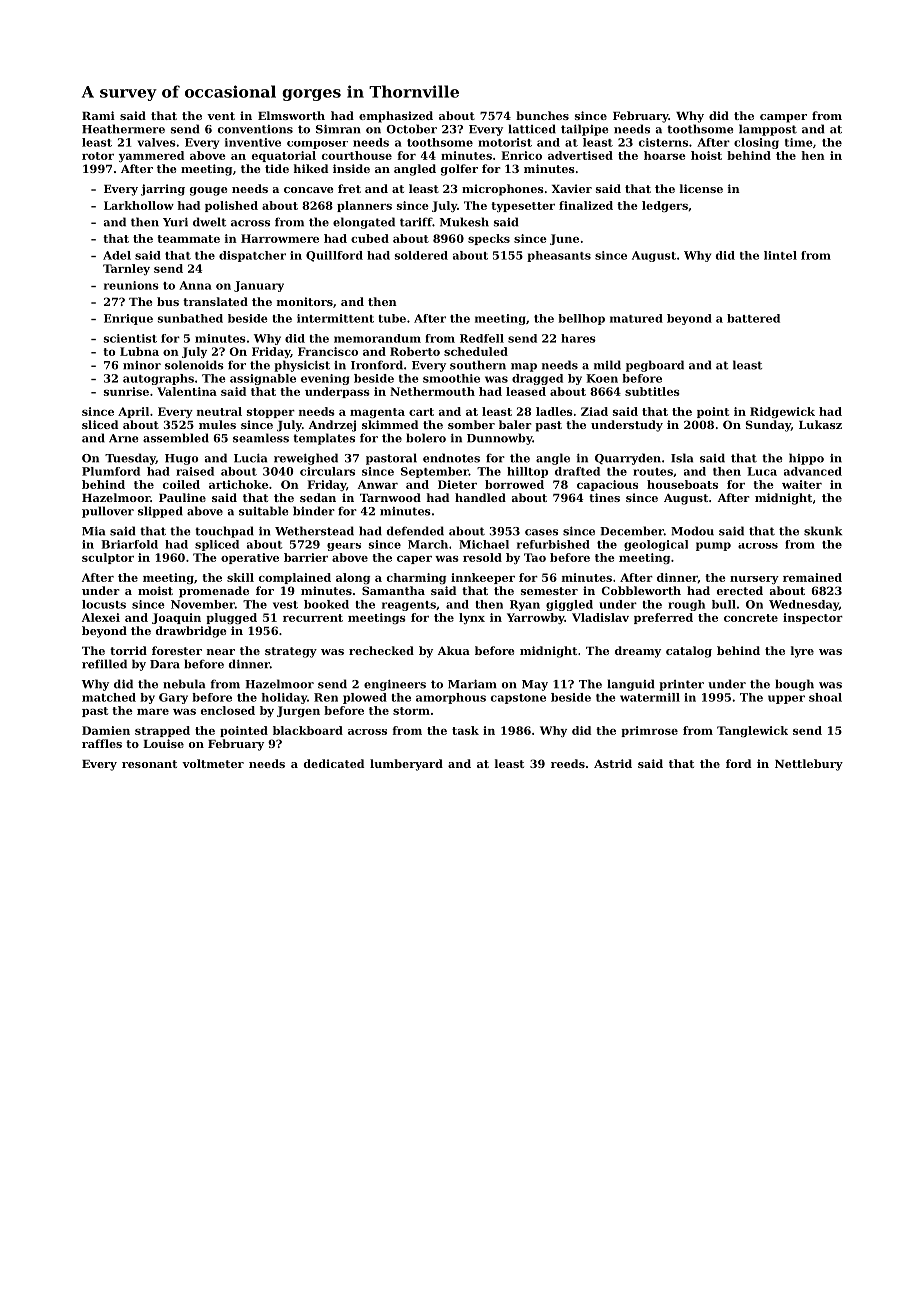 The image size is (924, 1308). Describe the element at coordinates (411, 129) in the image. I see `October` at that location.
